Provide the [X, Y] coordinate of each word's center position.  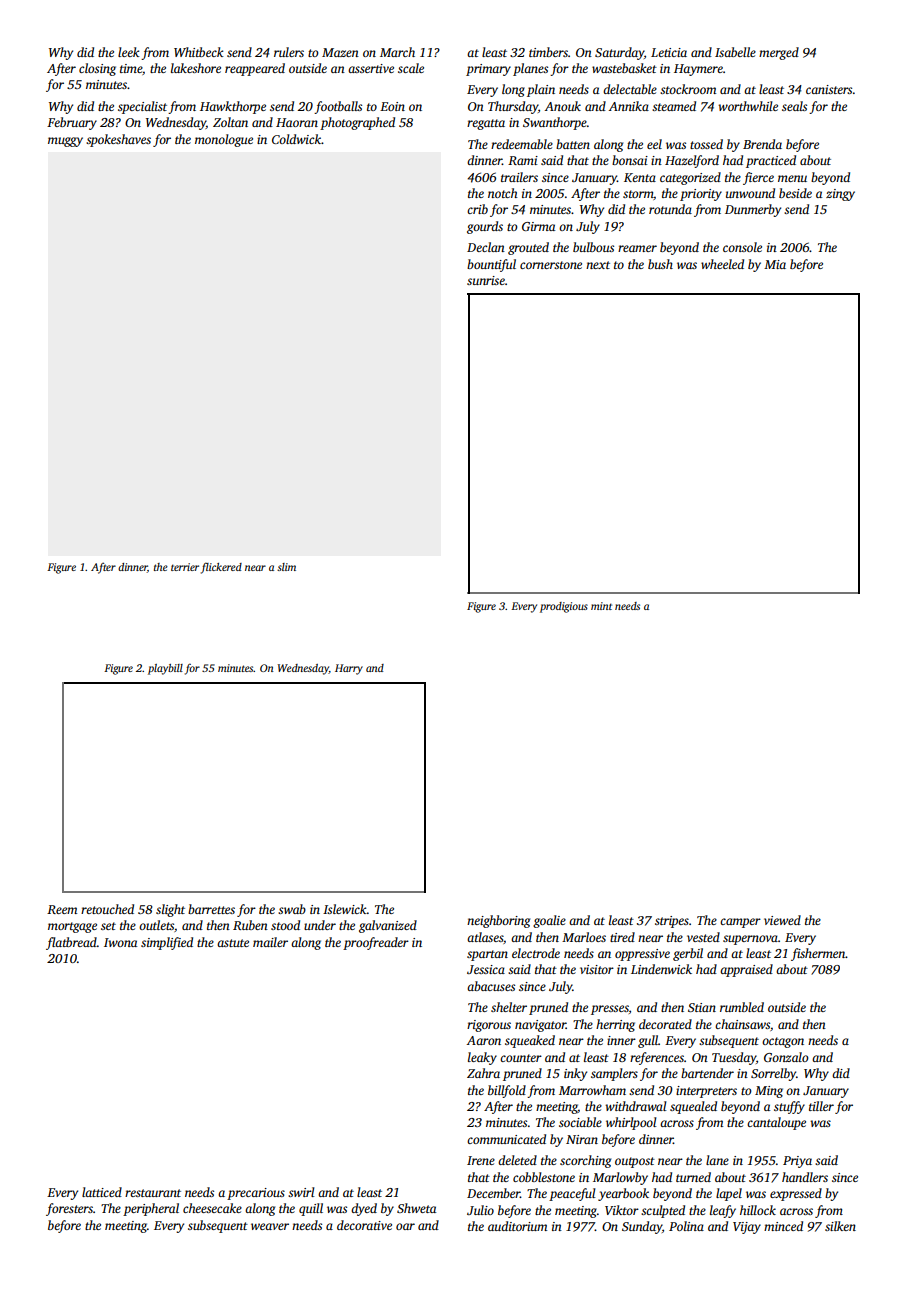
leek [129, 52]
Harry [349, 669]
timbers [548, 52]
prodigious [564, 607]
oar [405, 1226]
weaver [270, 1226]
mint [601, 606]
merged [779, 53]
